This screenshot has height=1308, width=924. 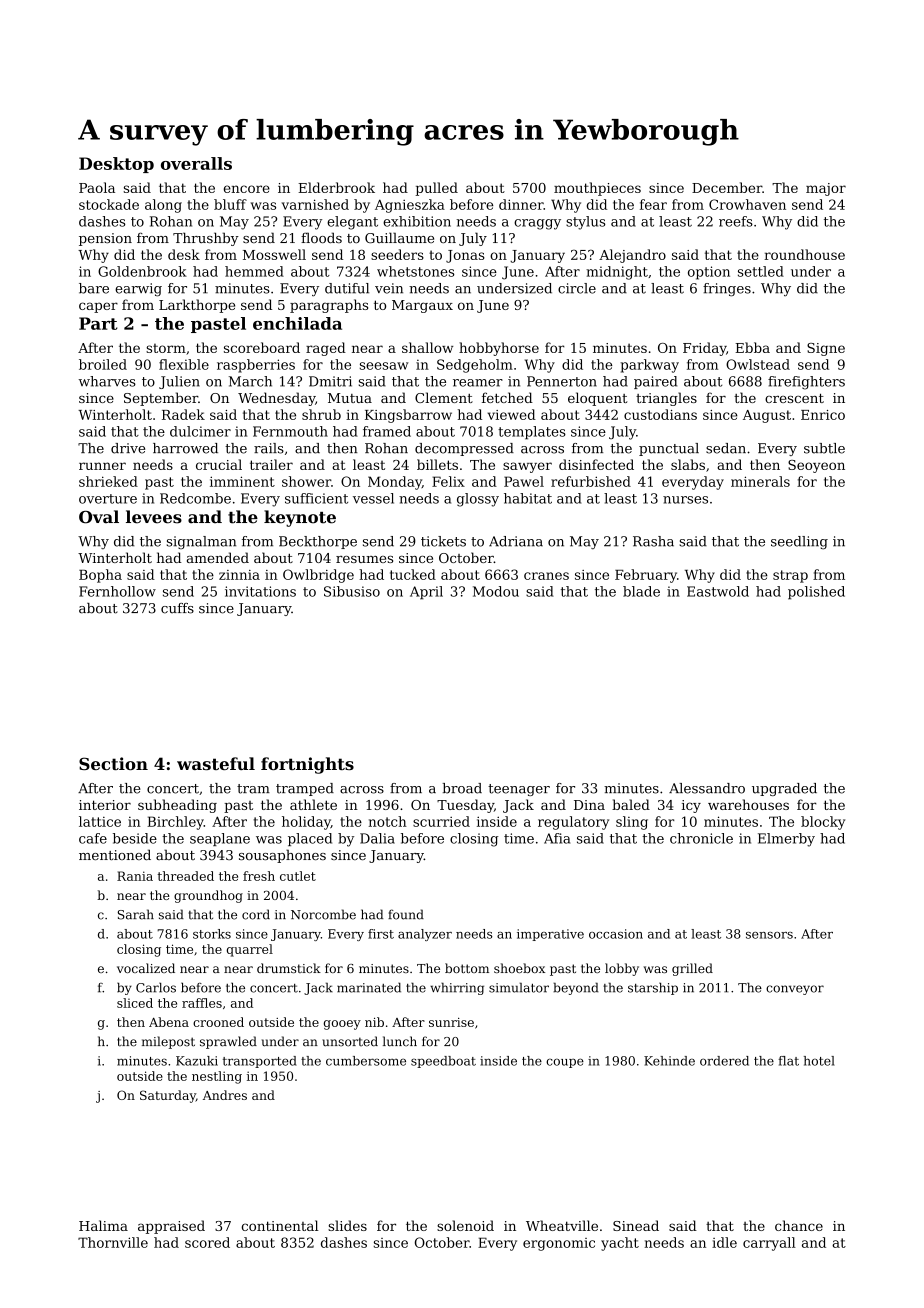 I want to click on vein, so click(x=389, y=288).
